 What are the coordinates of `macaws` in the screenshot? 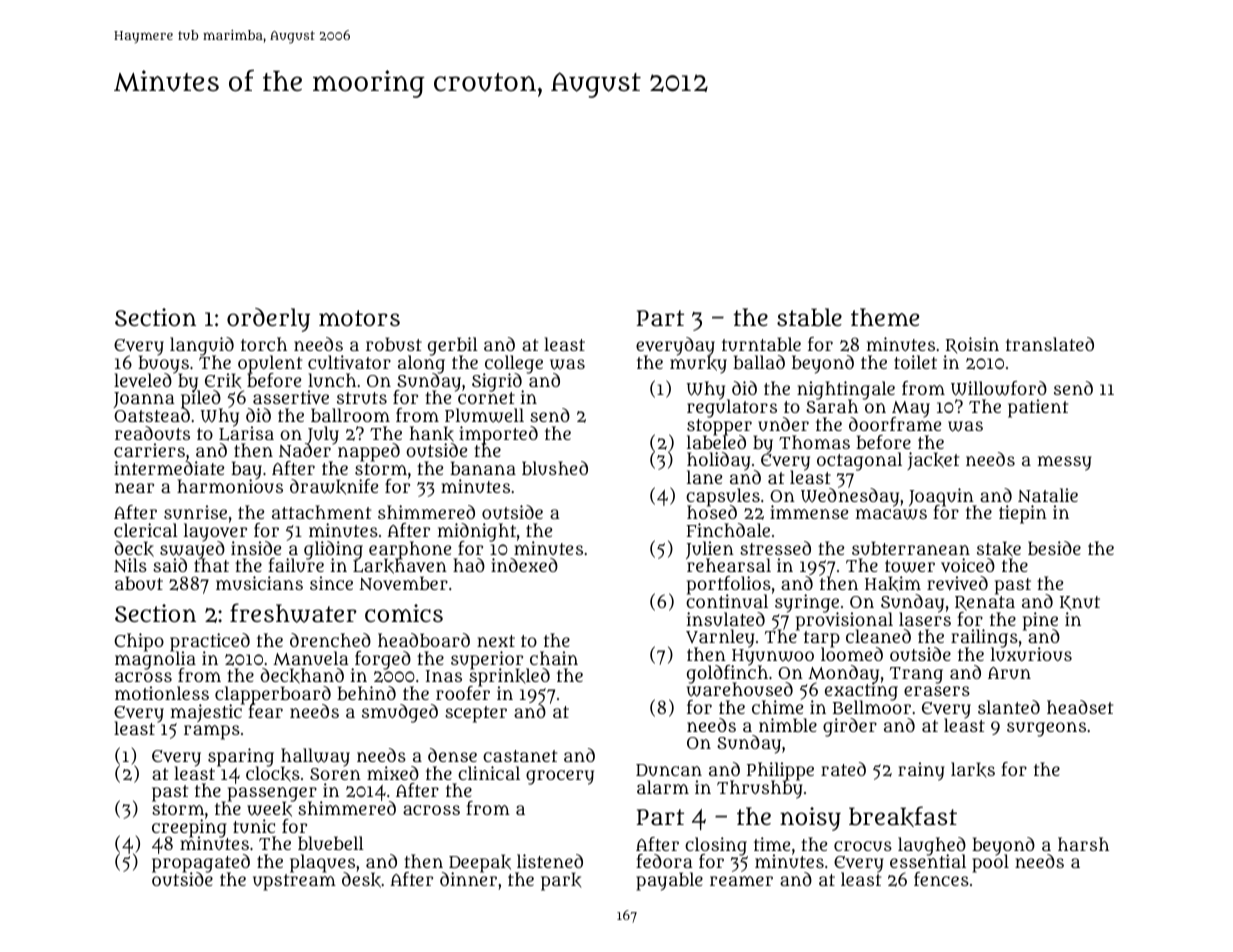 It's located at (891, 514).
